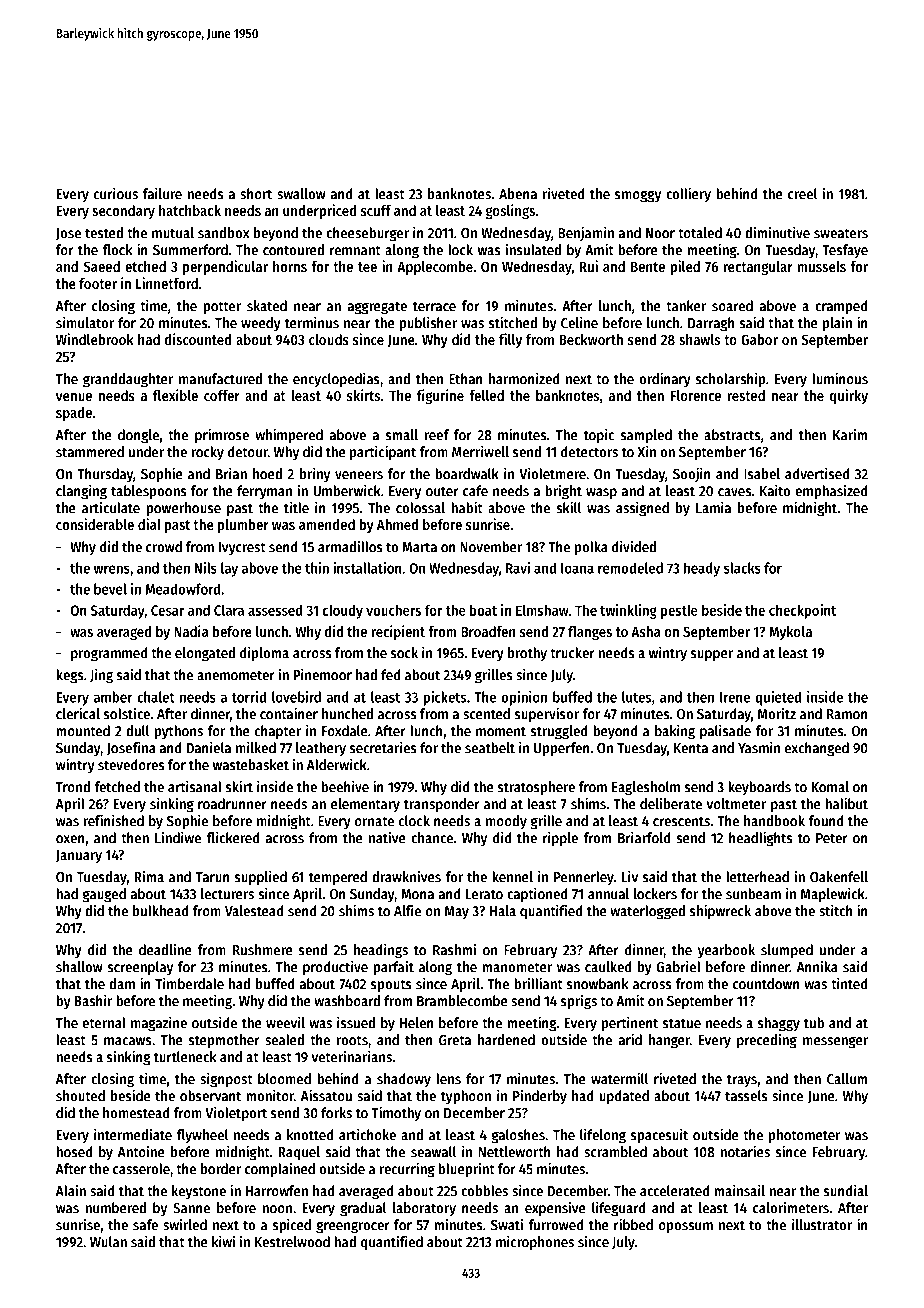 The image size is (924, 1308). I want to click on short, so click(256, 194).
